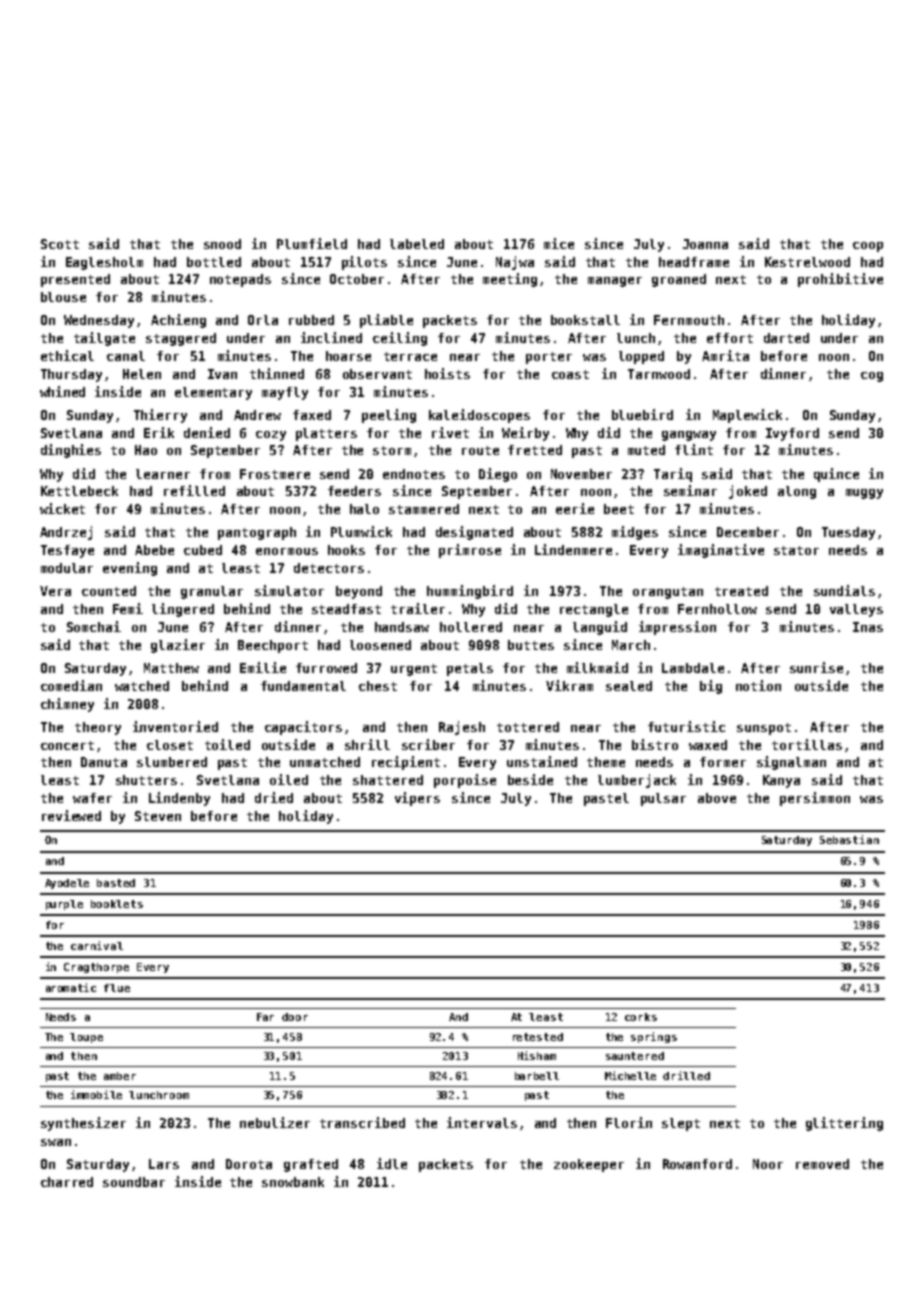  I want to click on soundbar, so click(134, 1182).
